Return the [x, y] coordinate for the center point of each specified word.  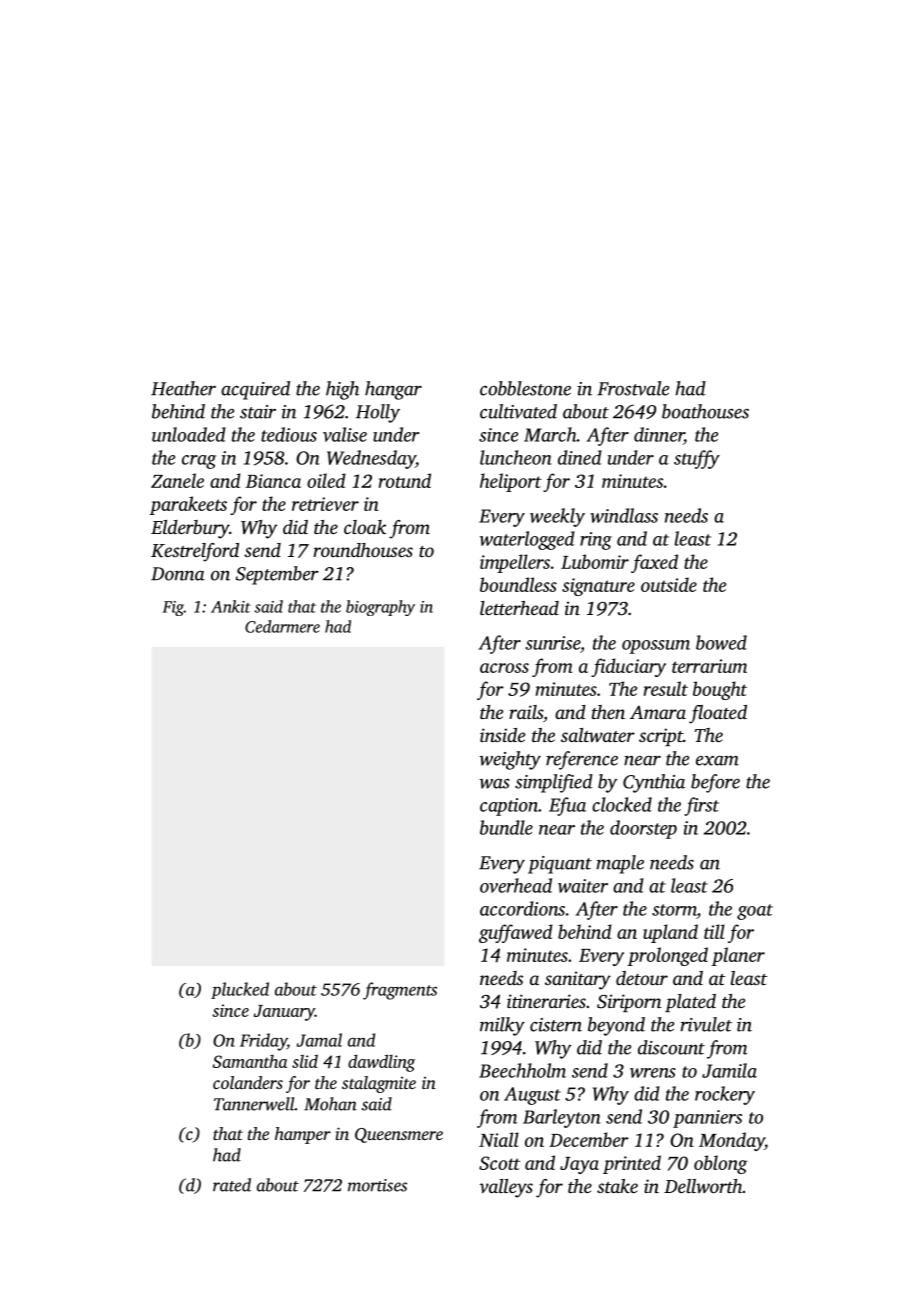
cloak [365, 527]
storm [674, 910]
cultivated [518, 411]
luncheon [516, 457]
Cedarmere [282, 626]
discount [671, 1047]
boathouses [705, 411]
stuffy [697, 459]
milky [502, 1026]
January [284, 1013]
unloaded [189, 434]
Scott [499, 1163]
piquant [560, 865]
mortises [377, 1185]
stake [617, 1186]
